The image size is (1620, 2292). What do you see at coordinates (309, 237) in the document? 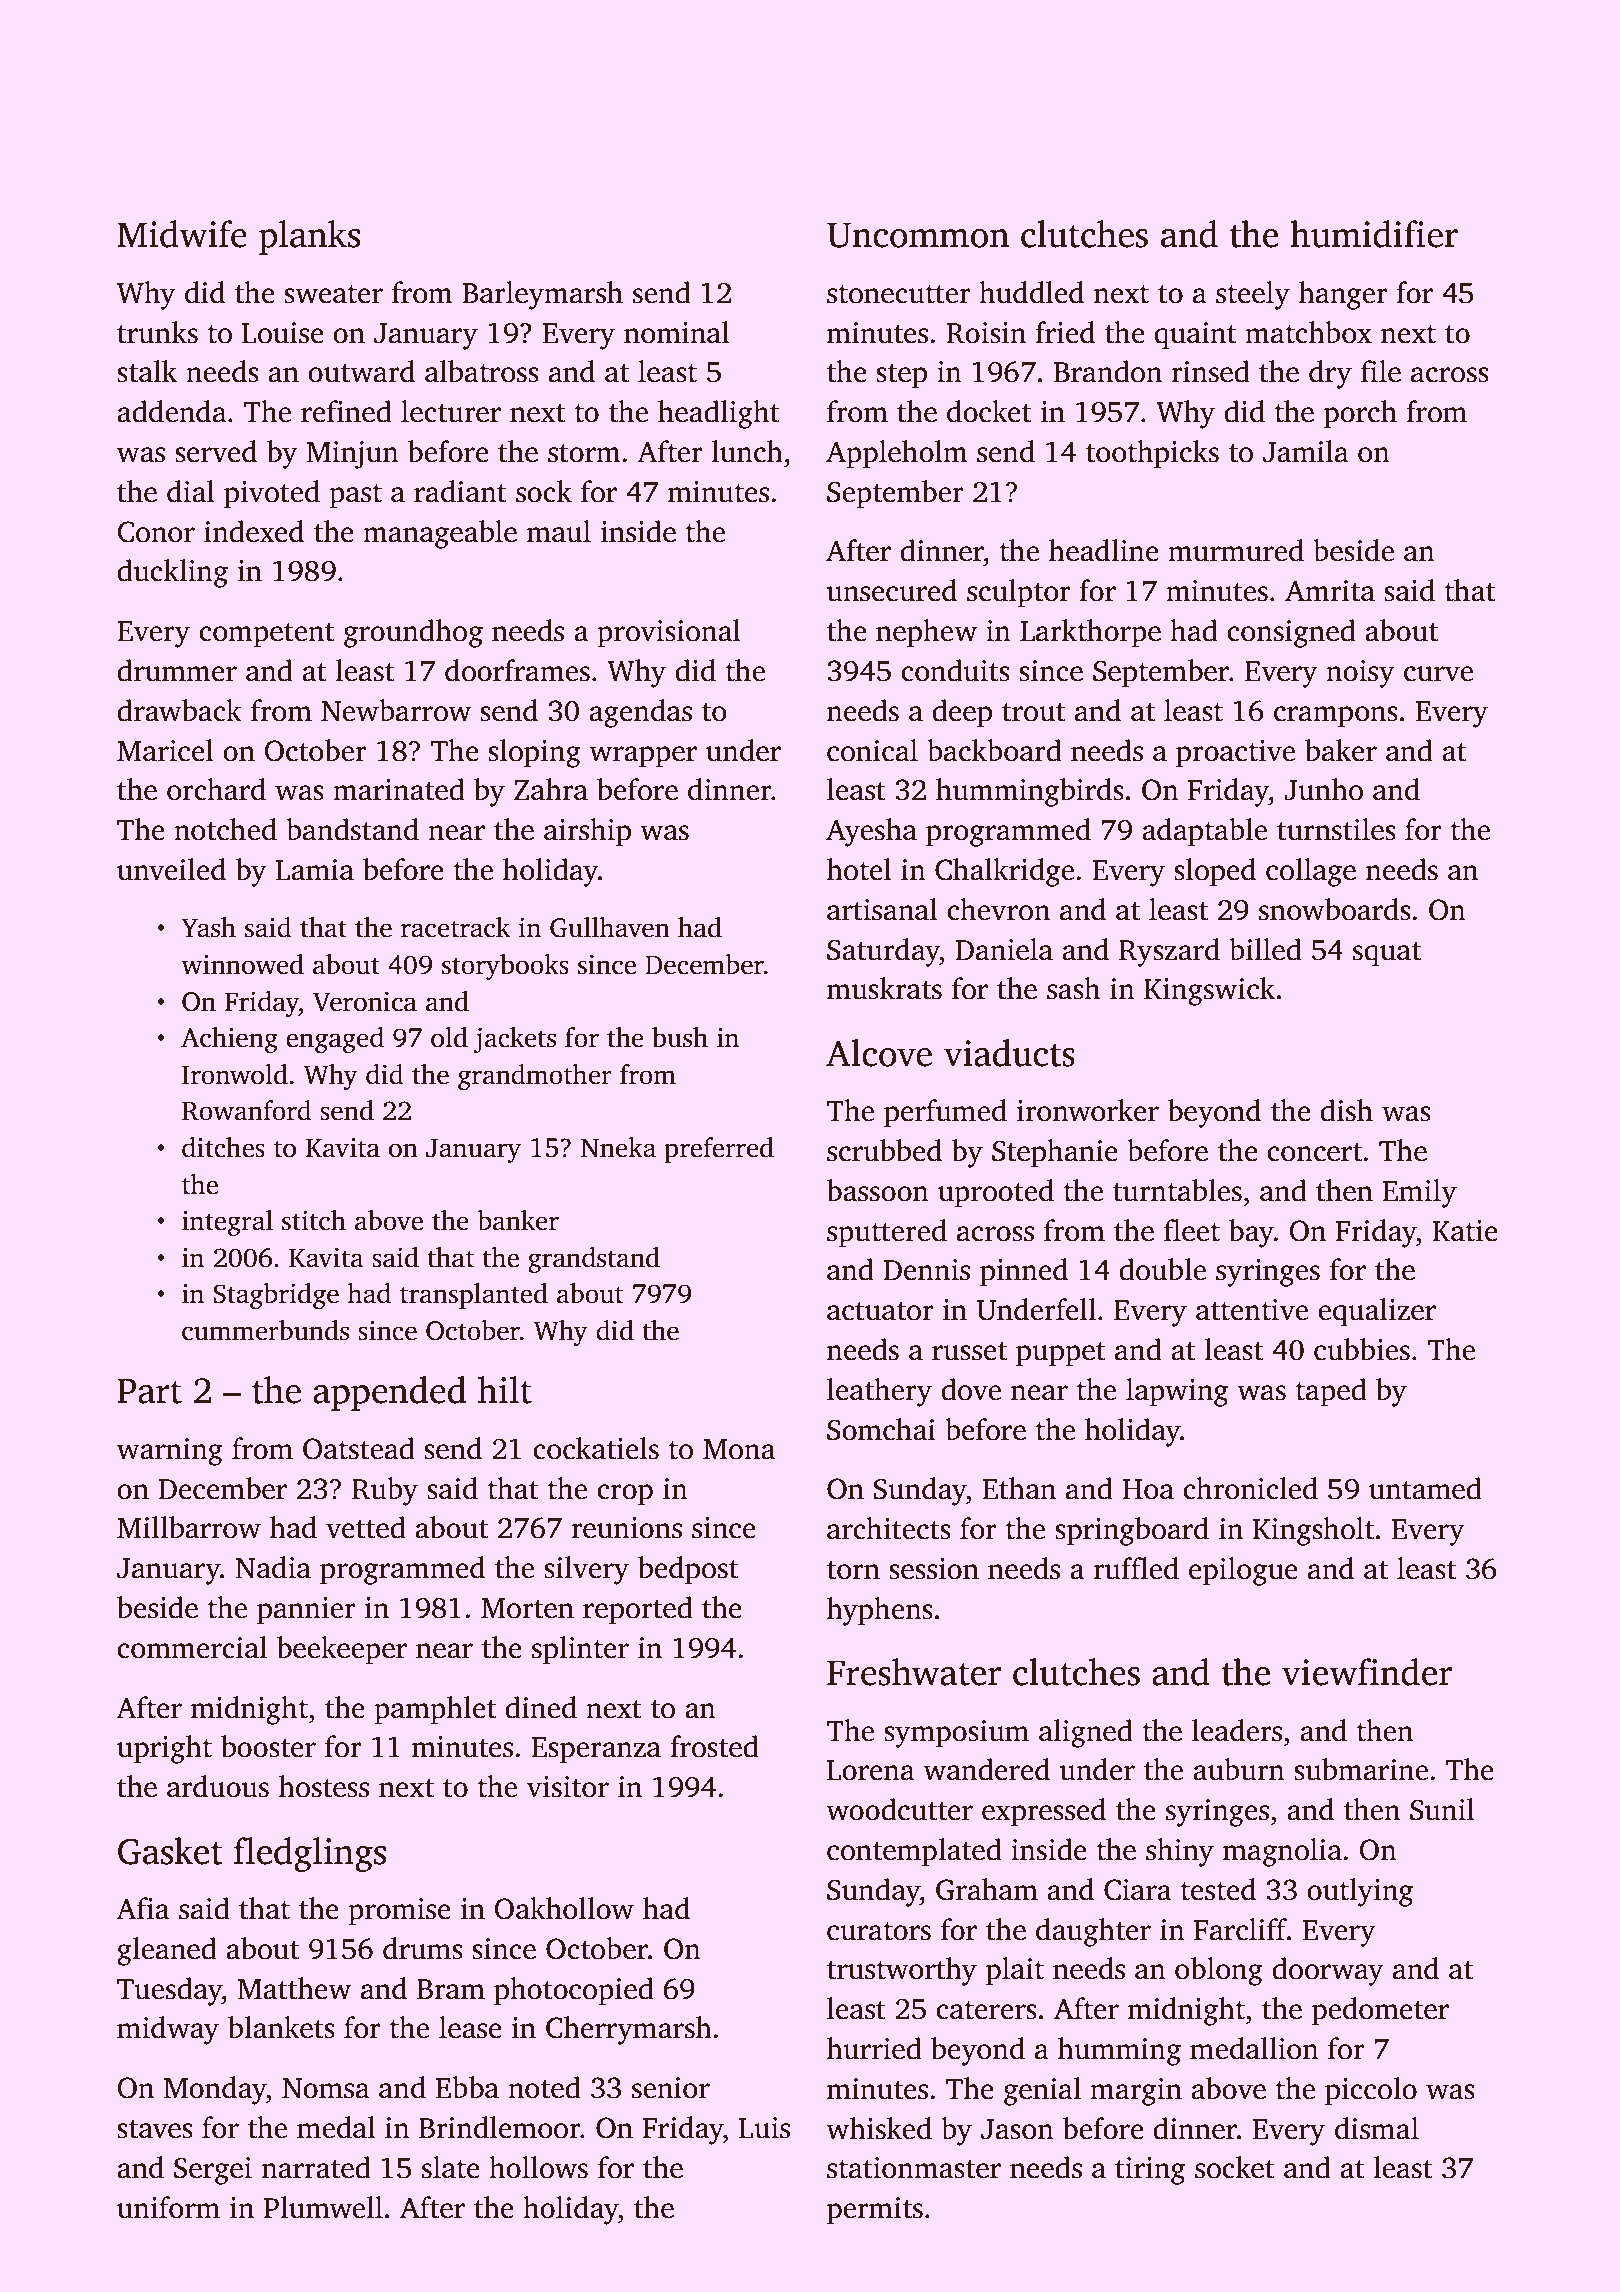
I see `planks` at bounding box center [309, 237].
